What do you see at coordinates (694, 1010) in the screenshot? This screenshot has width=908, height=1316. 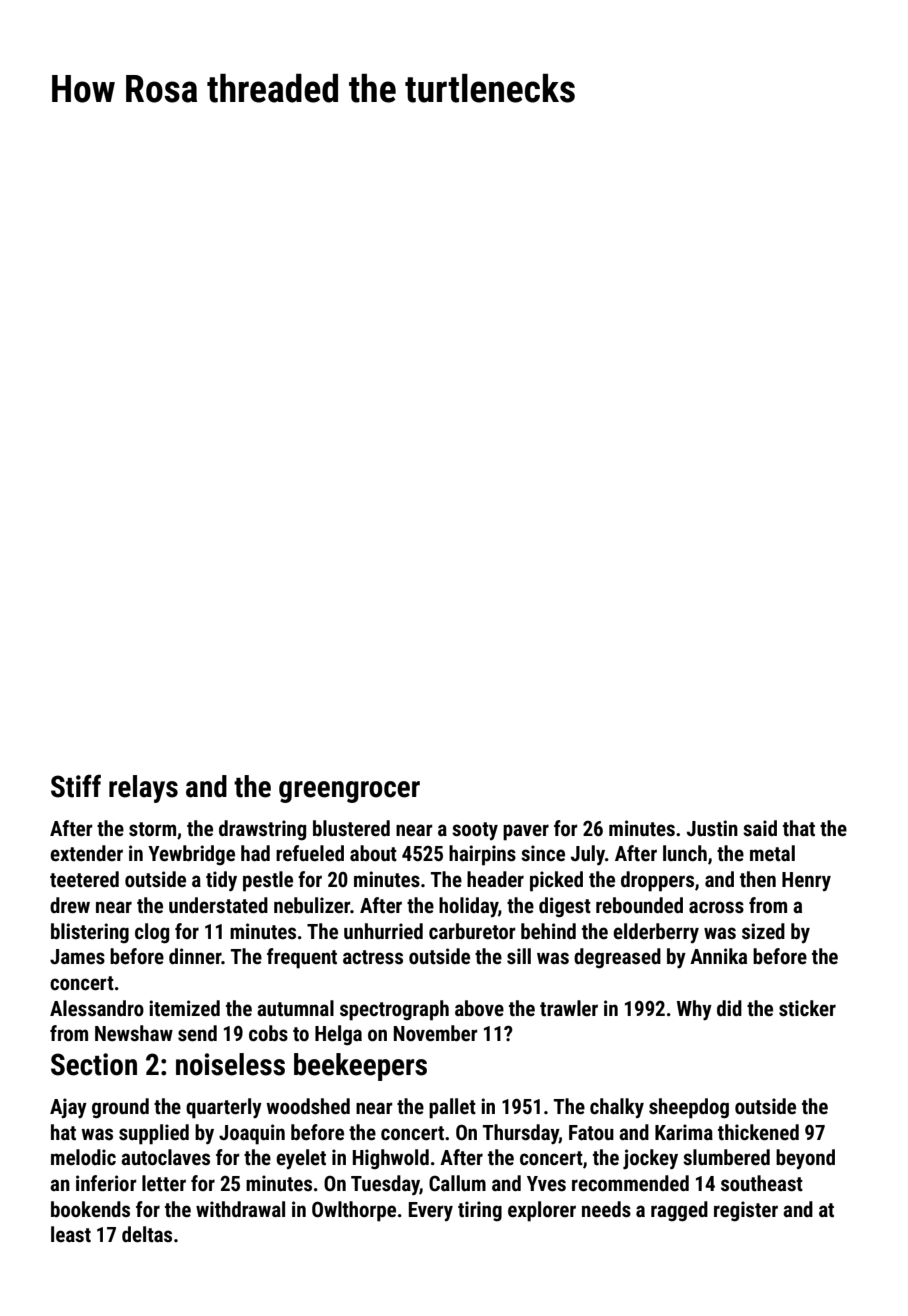 I see `Why` at bounding box center [694, 1010].
